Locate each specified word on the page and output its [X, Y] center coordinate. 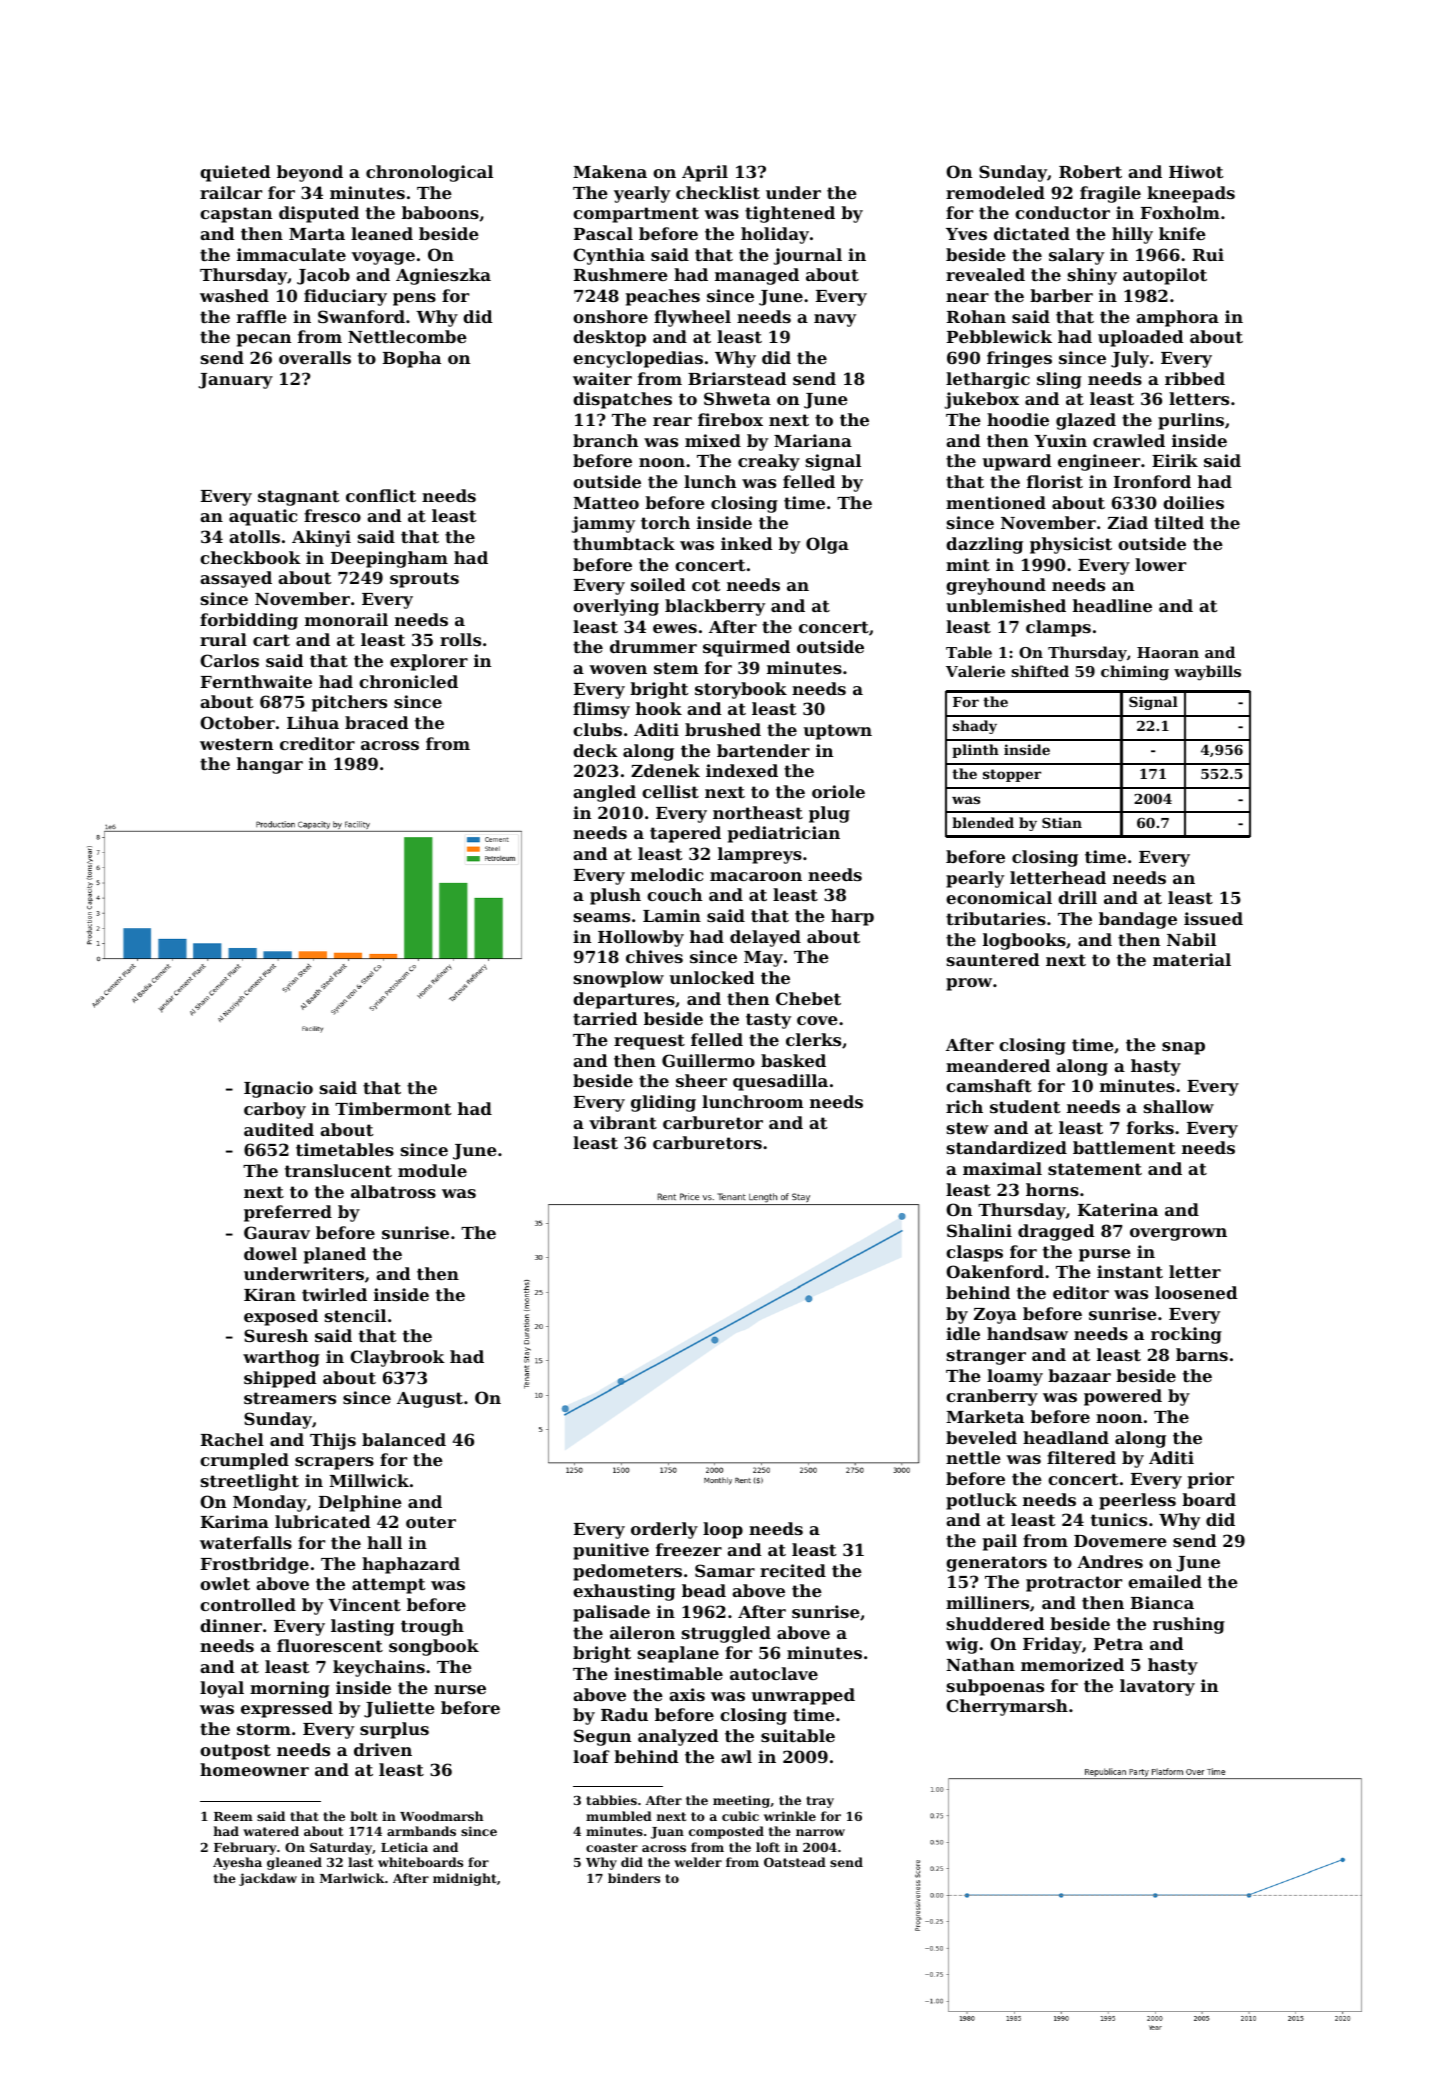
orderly [664, 1530]
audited [279, 1129]
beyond [310, 173]
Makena [610, 171]
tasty [768, 1021]
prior [1211, 1480]
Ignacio [278, 1089]
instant [1130, 1271]
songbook [434, 1647]
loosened [1196, 1292]
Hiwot [1196, 171]
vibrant [623, 1122]
